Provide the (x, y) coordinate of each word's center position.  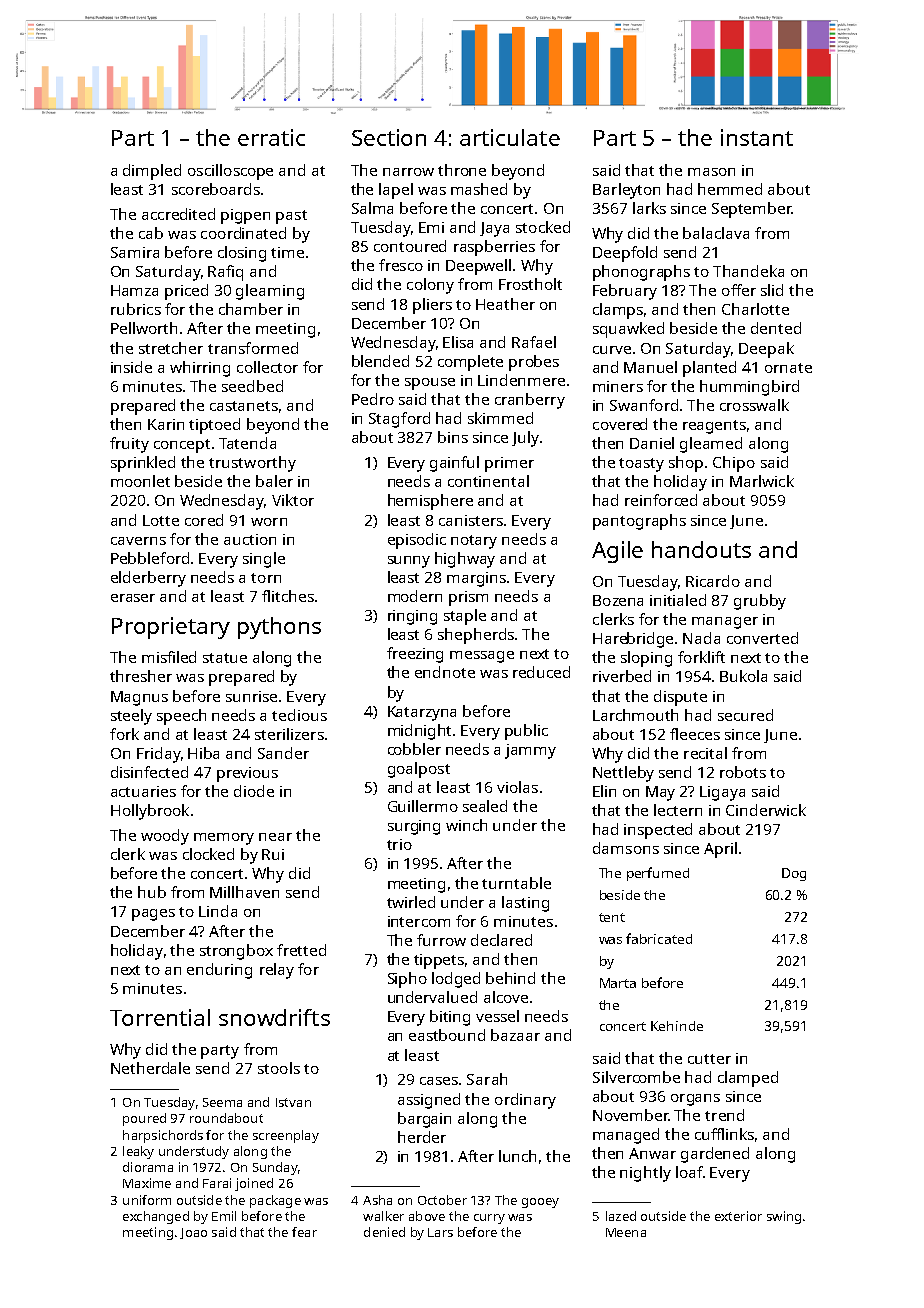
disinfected (149, 772)
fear (304, 1232)
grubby (760, 602)
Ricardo (713, 581)
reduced (541, 672)
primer (509, 464)
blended (380, 361)
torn (266, 578)
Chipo (734, 464)
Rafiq (225, 273)
